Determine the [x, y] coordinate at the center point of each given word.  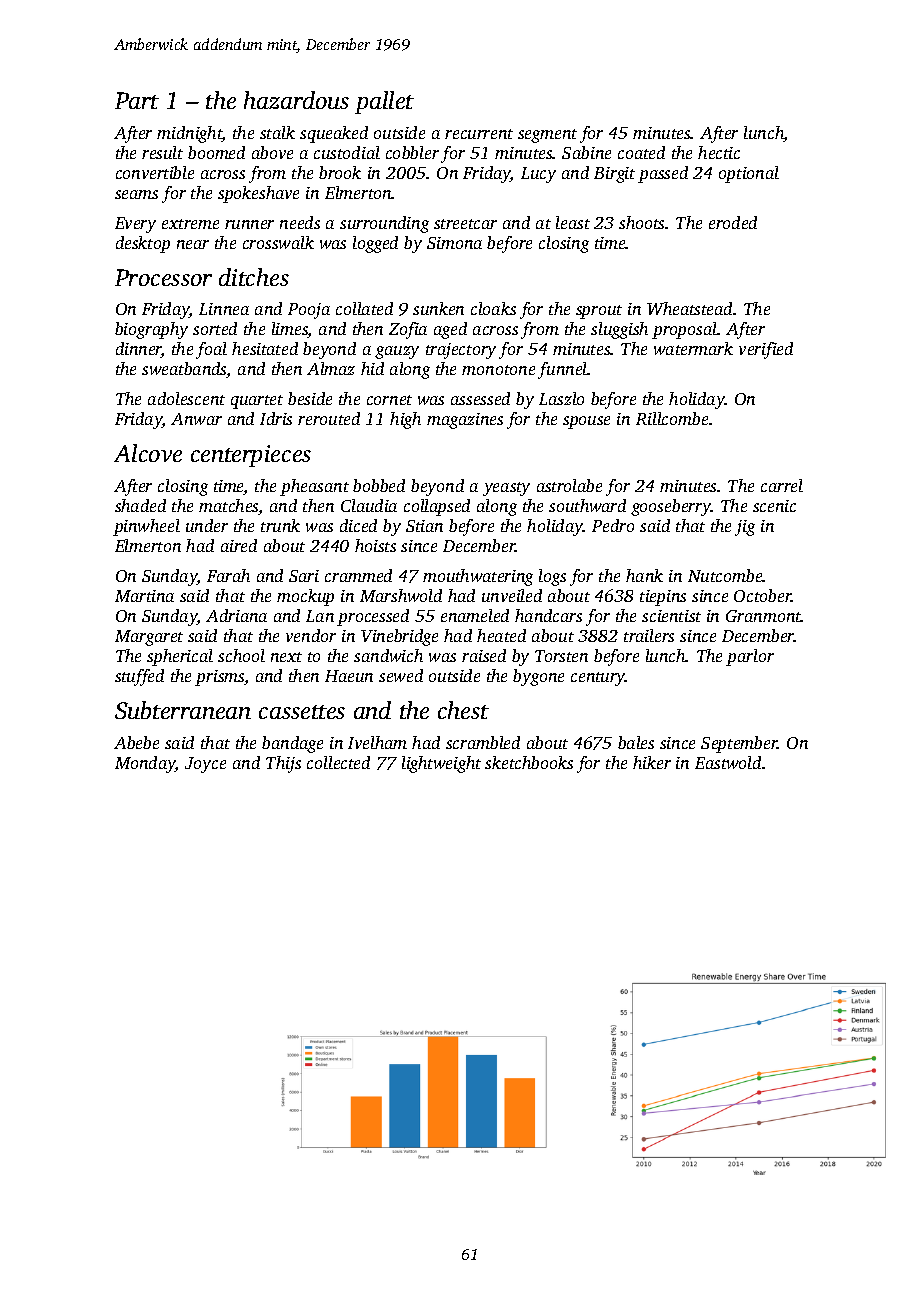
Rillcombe [672, 418]
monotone [498, 370]
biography [151, 330]
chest [463, 710]
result [162, 152]
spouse [586, 422]
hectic [719, 152]
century [598, 679]
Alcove [148, 453]
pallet [384, 102]
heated [501, 635]
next [286, 657]
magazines [465, 421]
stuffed [139, 677]
